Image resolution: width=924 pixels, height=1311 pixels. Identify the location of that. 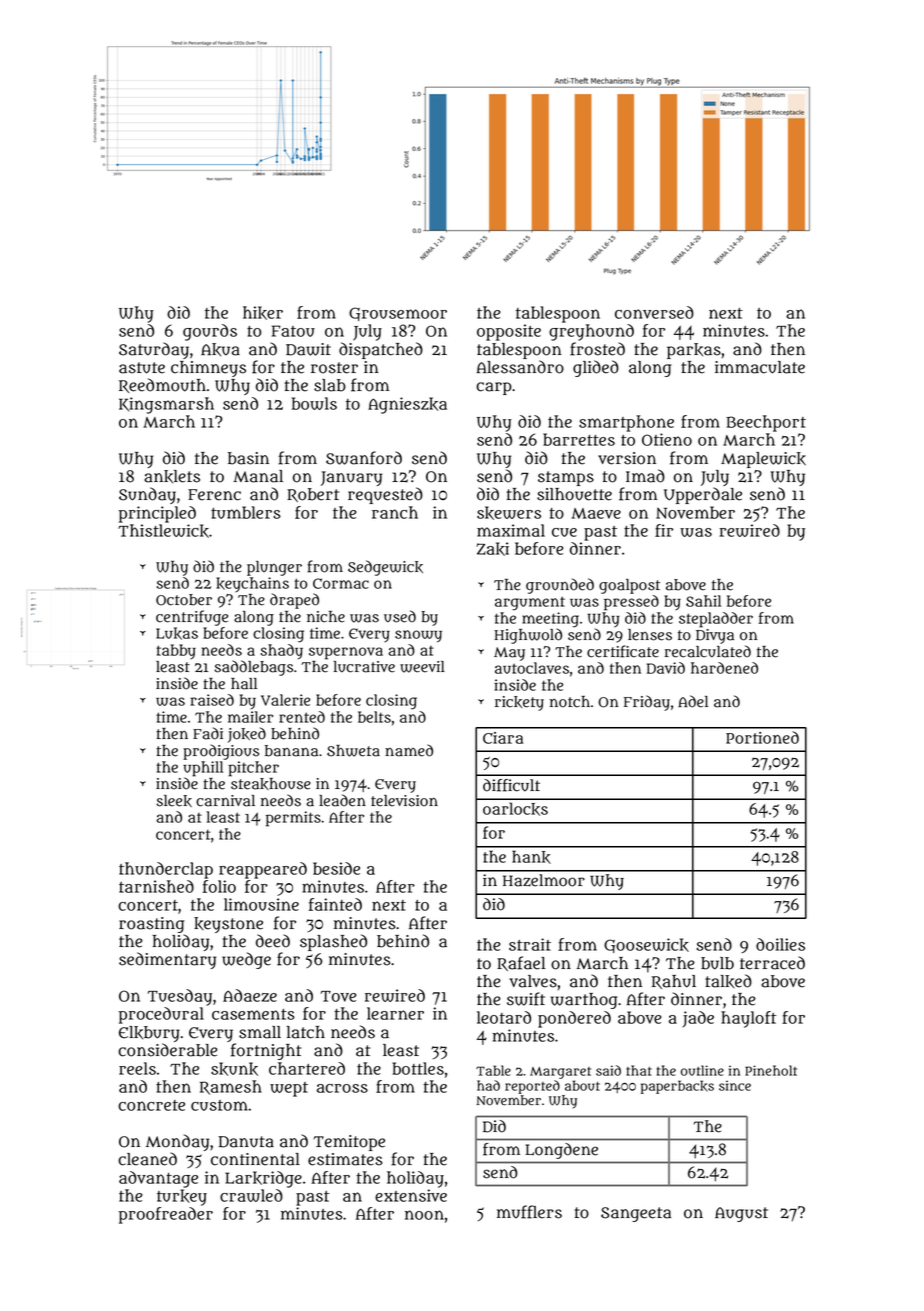
(639, 1070).
